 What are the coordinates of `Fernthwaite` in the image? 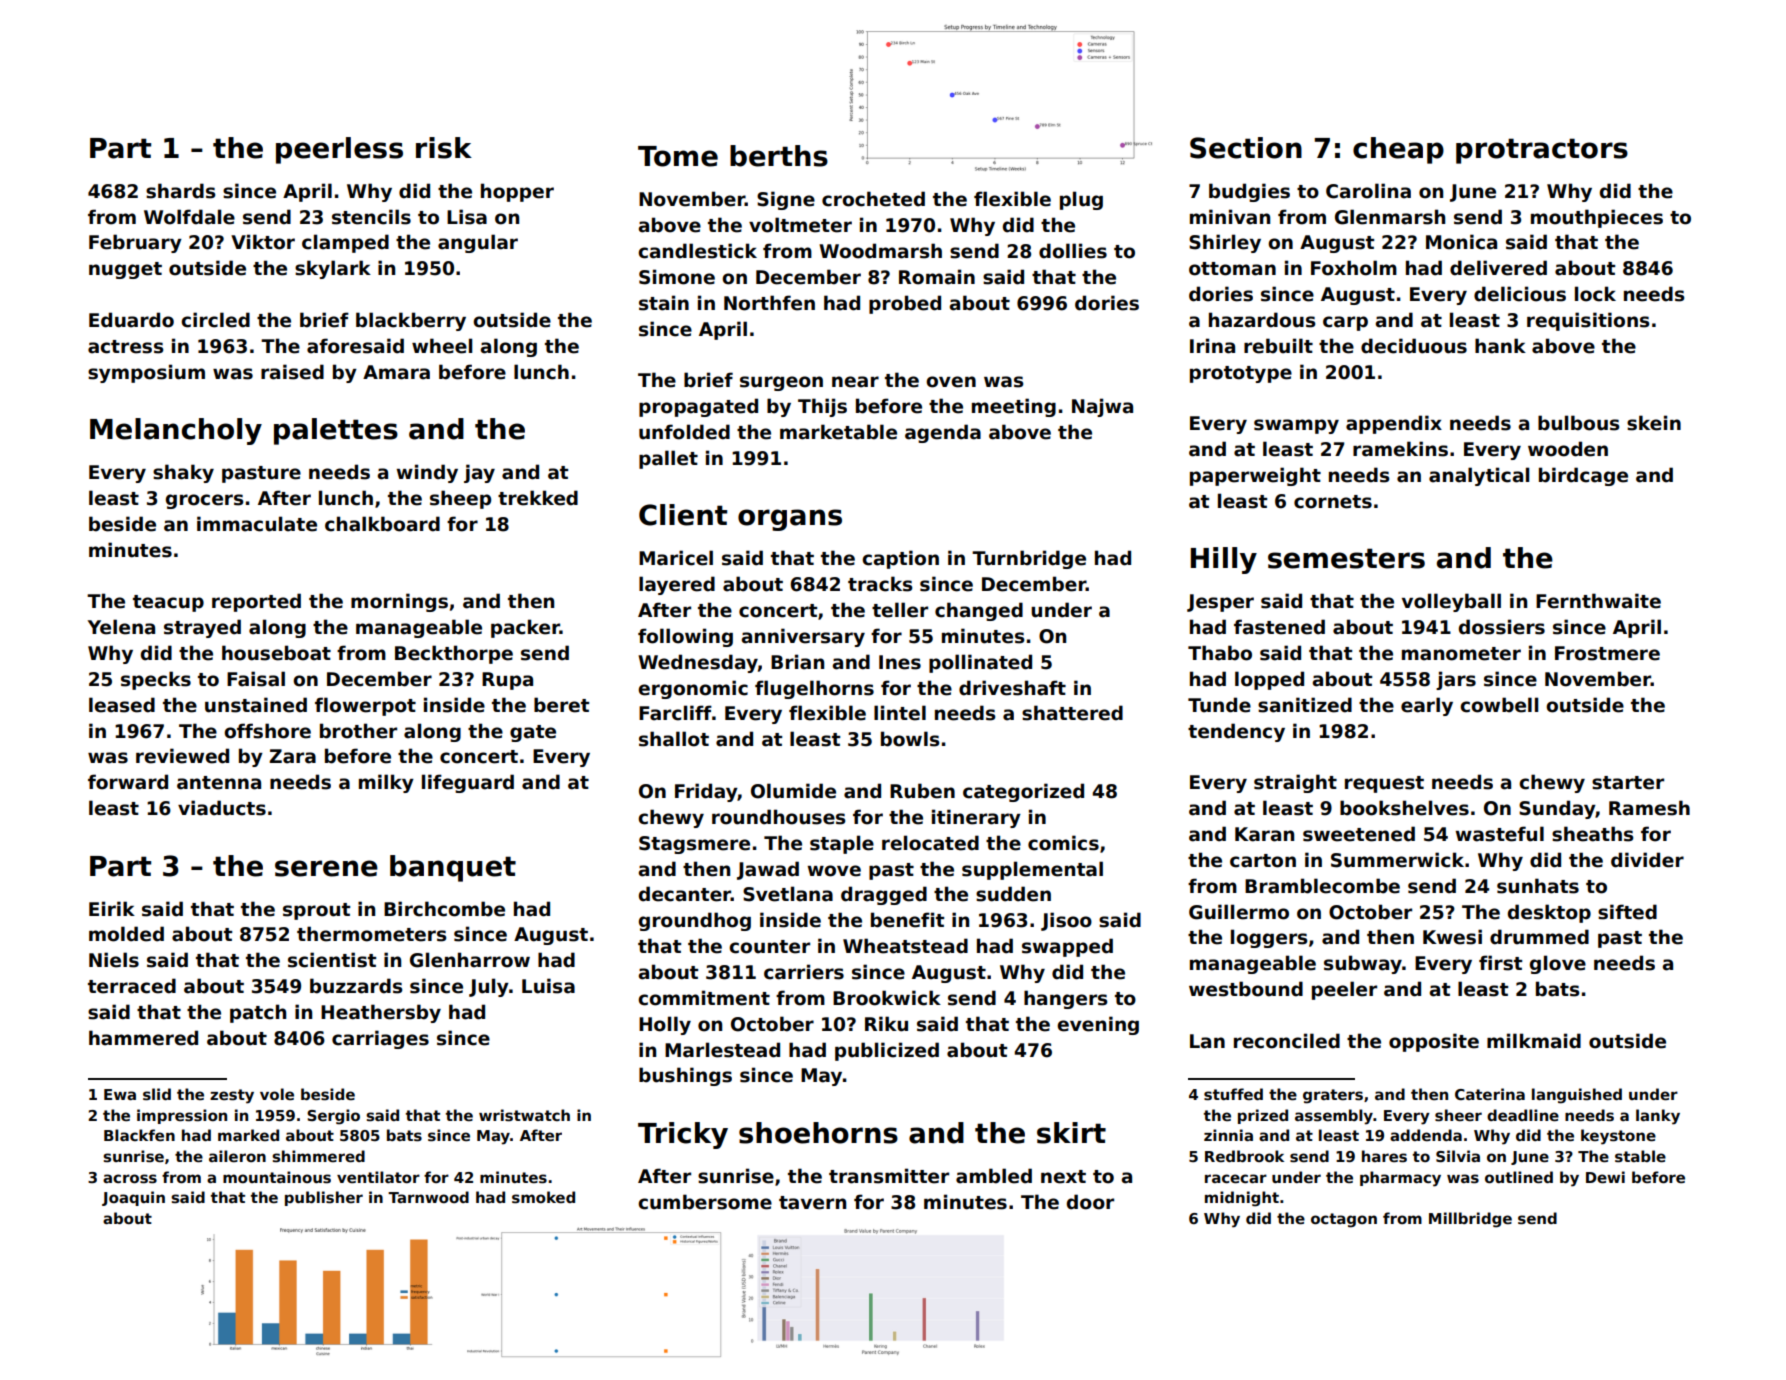 It's located at (1598, 601).
